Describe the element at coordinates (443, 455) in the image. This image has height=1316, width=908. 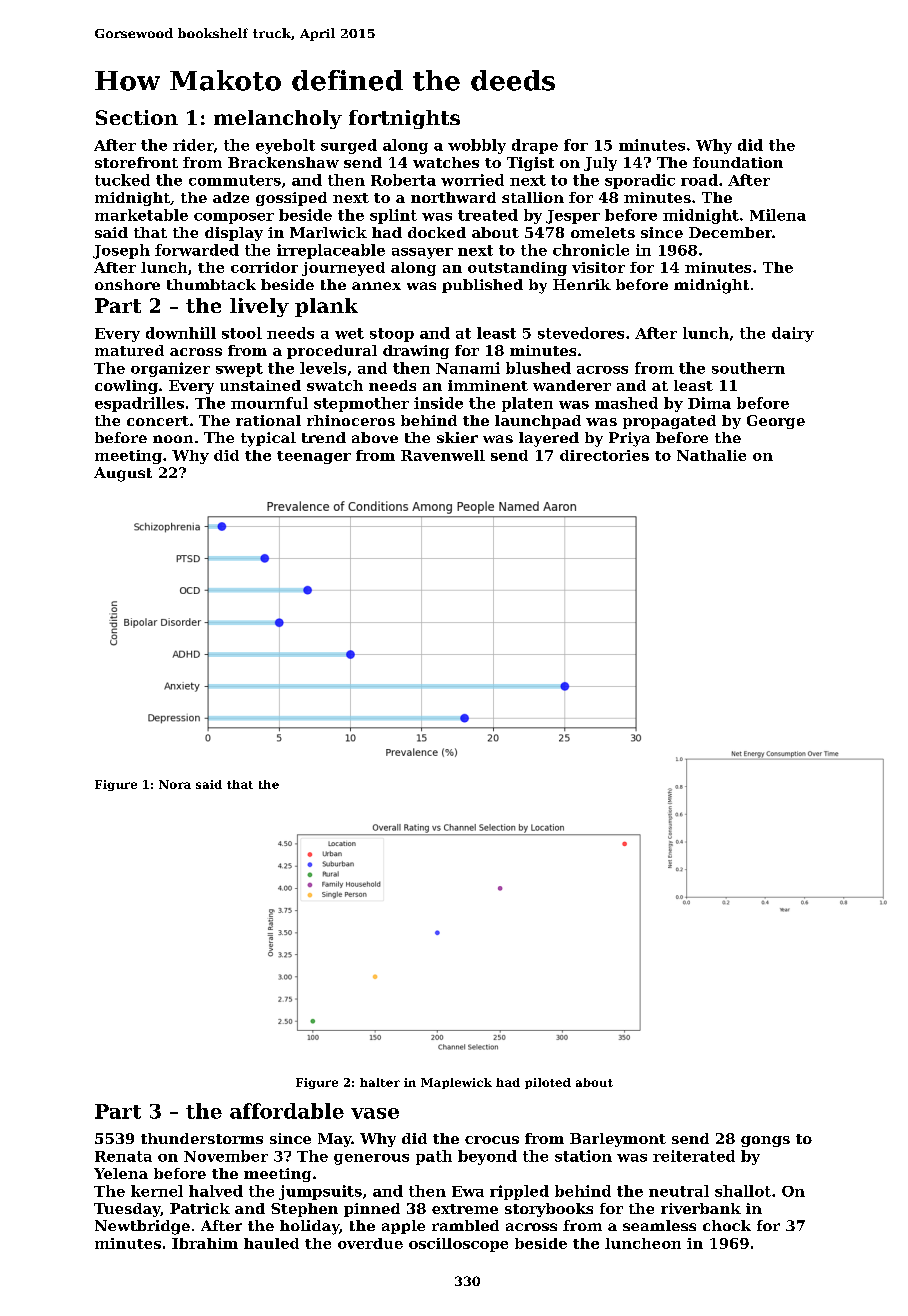
I see `Ravenwell` at that location.
